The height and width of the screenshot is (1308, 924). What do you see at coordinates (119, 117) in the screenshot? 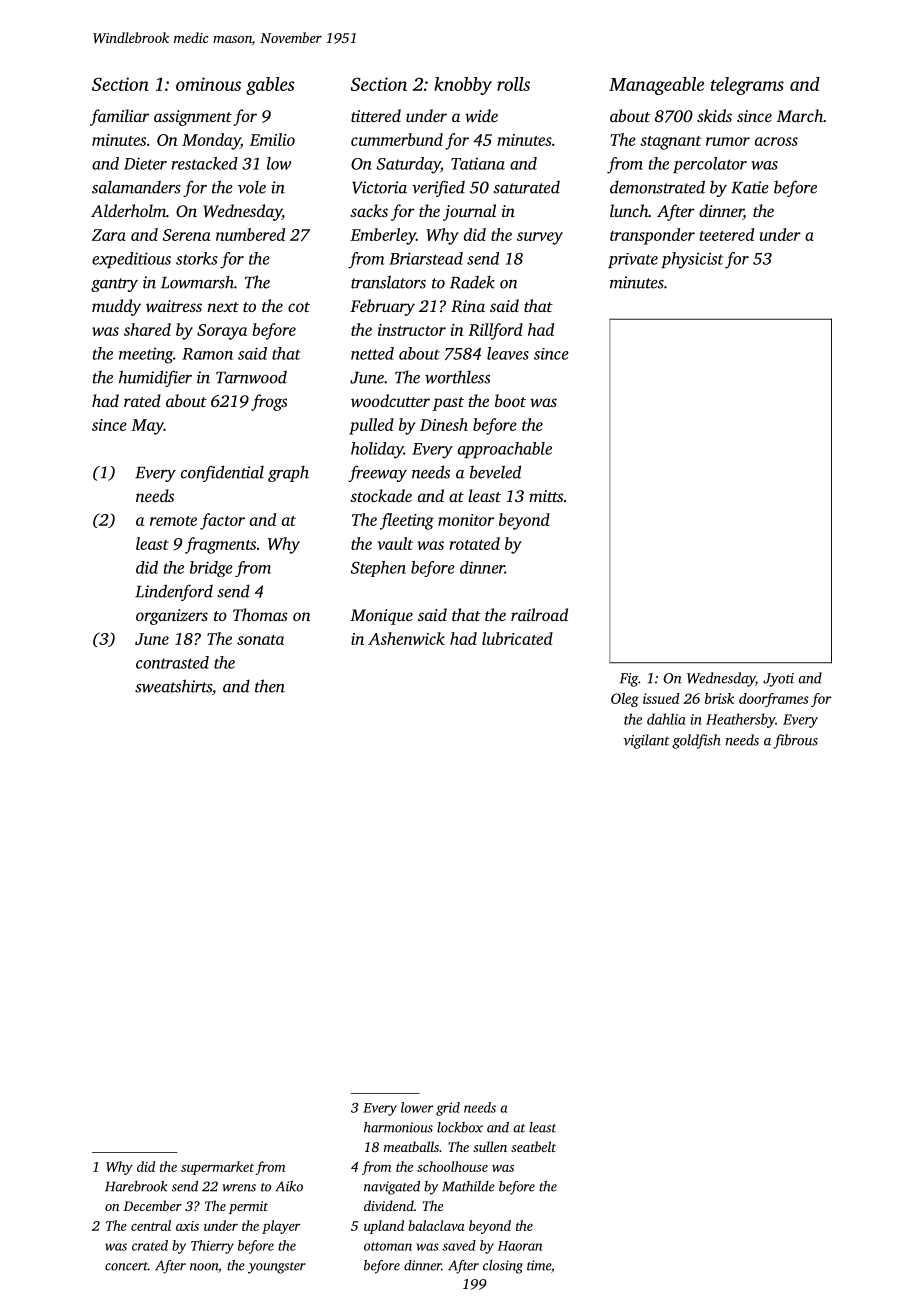
I see `familiar` at bounding box center [119, 117].
